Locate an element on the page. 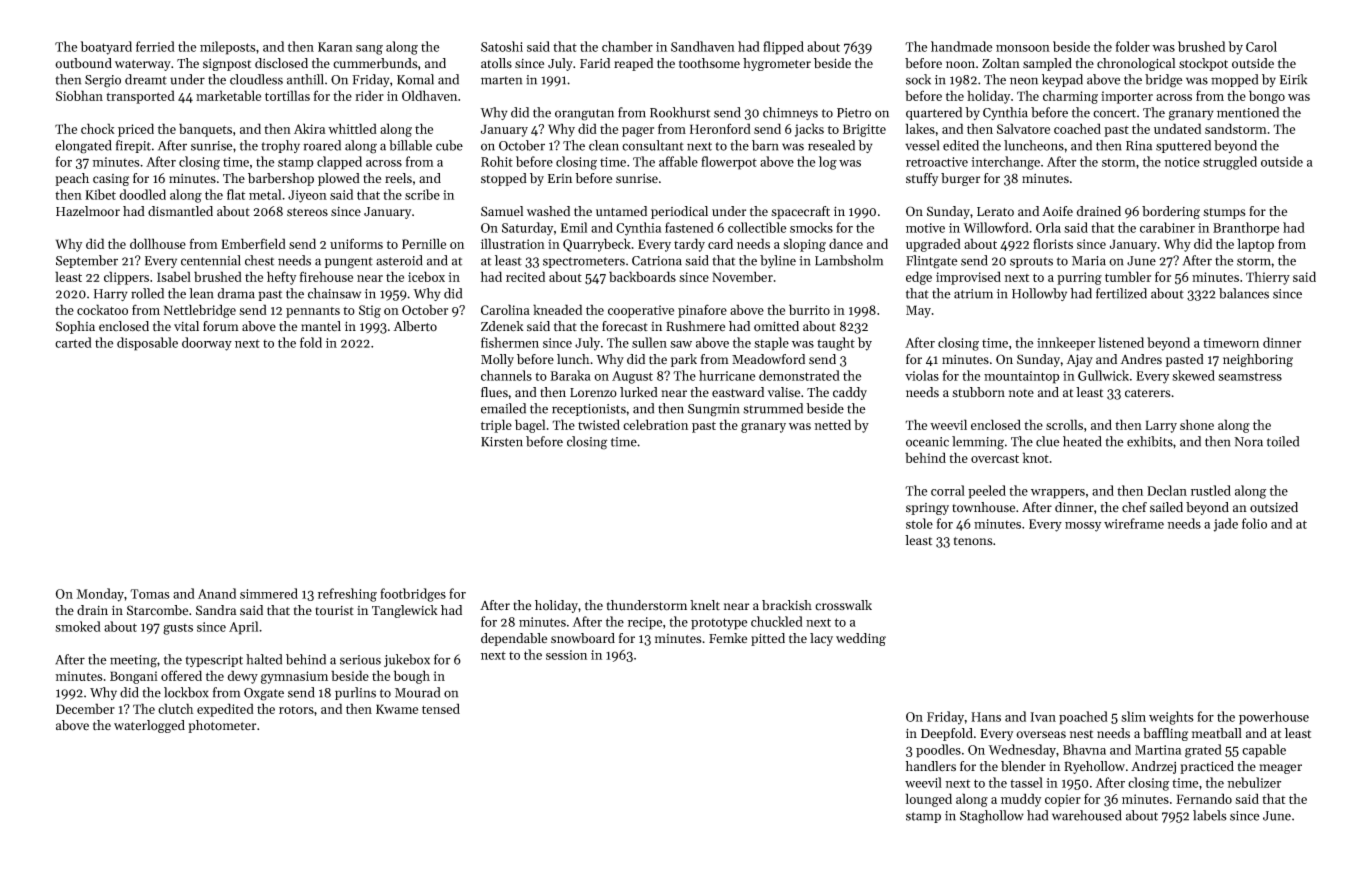 This document has width=1372, height=887. handmade is located at coordinates (961, 46).
